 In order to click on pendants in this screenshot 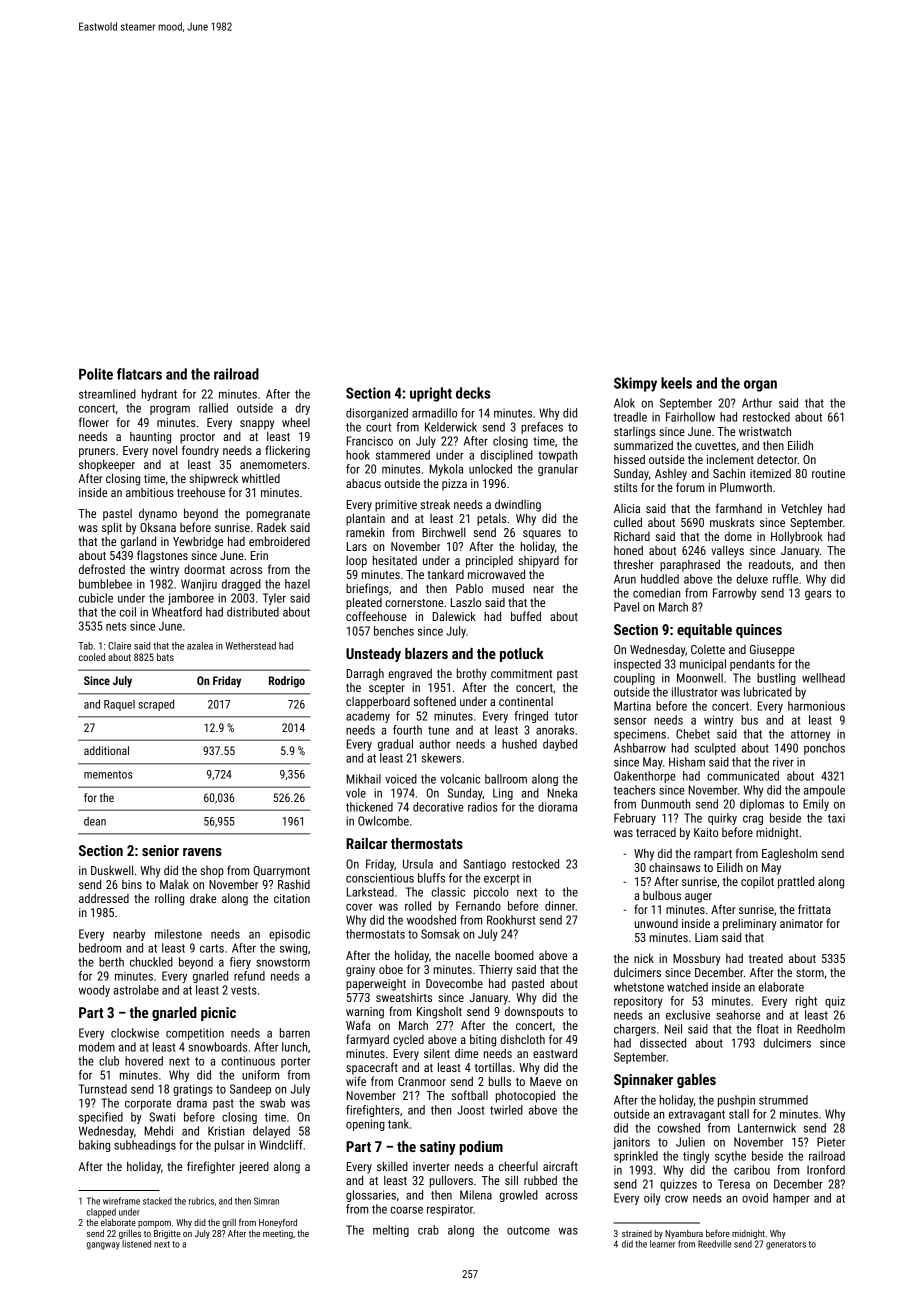, I will do `click(752, 665)`.
